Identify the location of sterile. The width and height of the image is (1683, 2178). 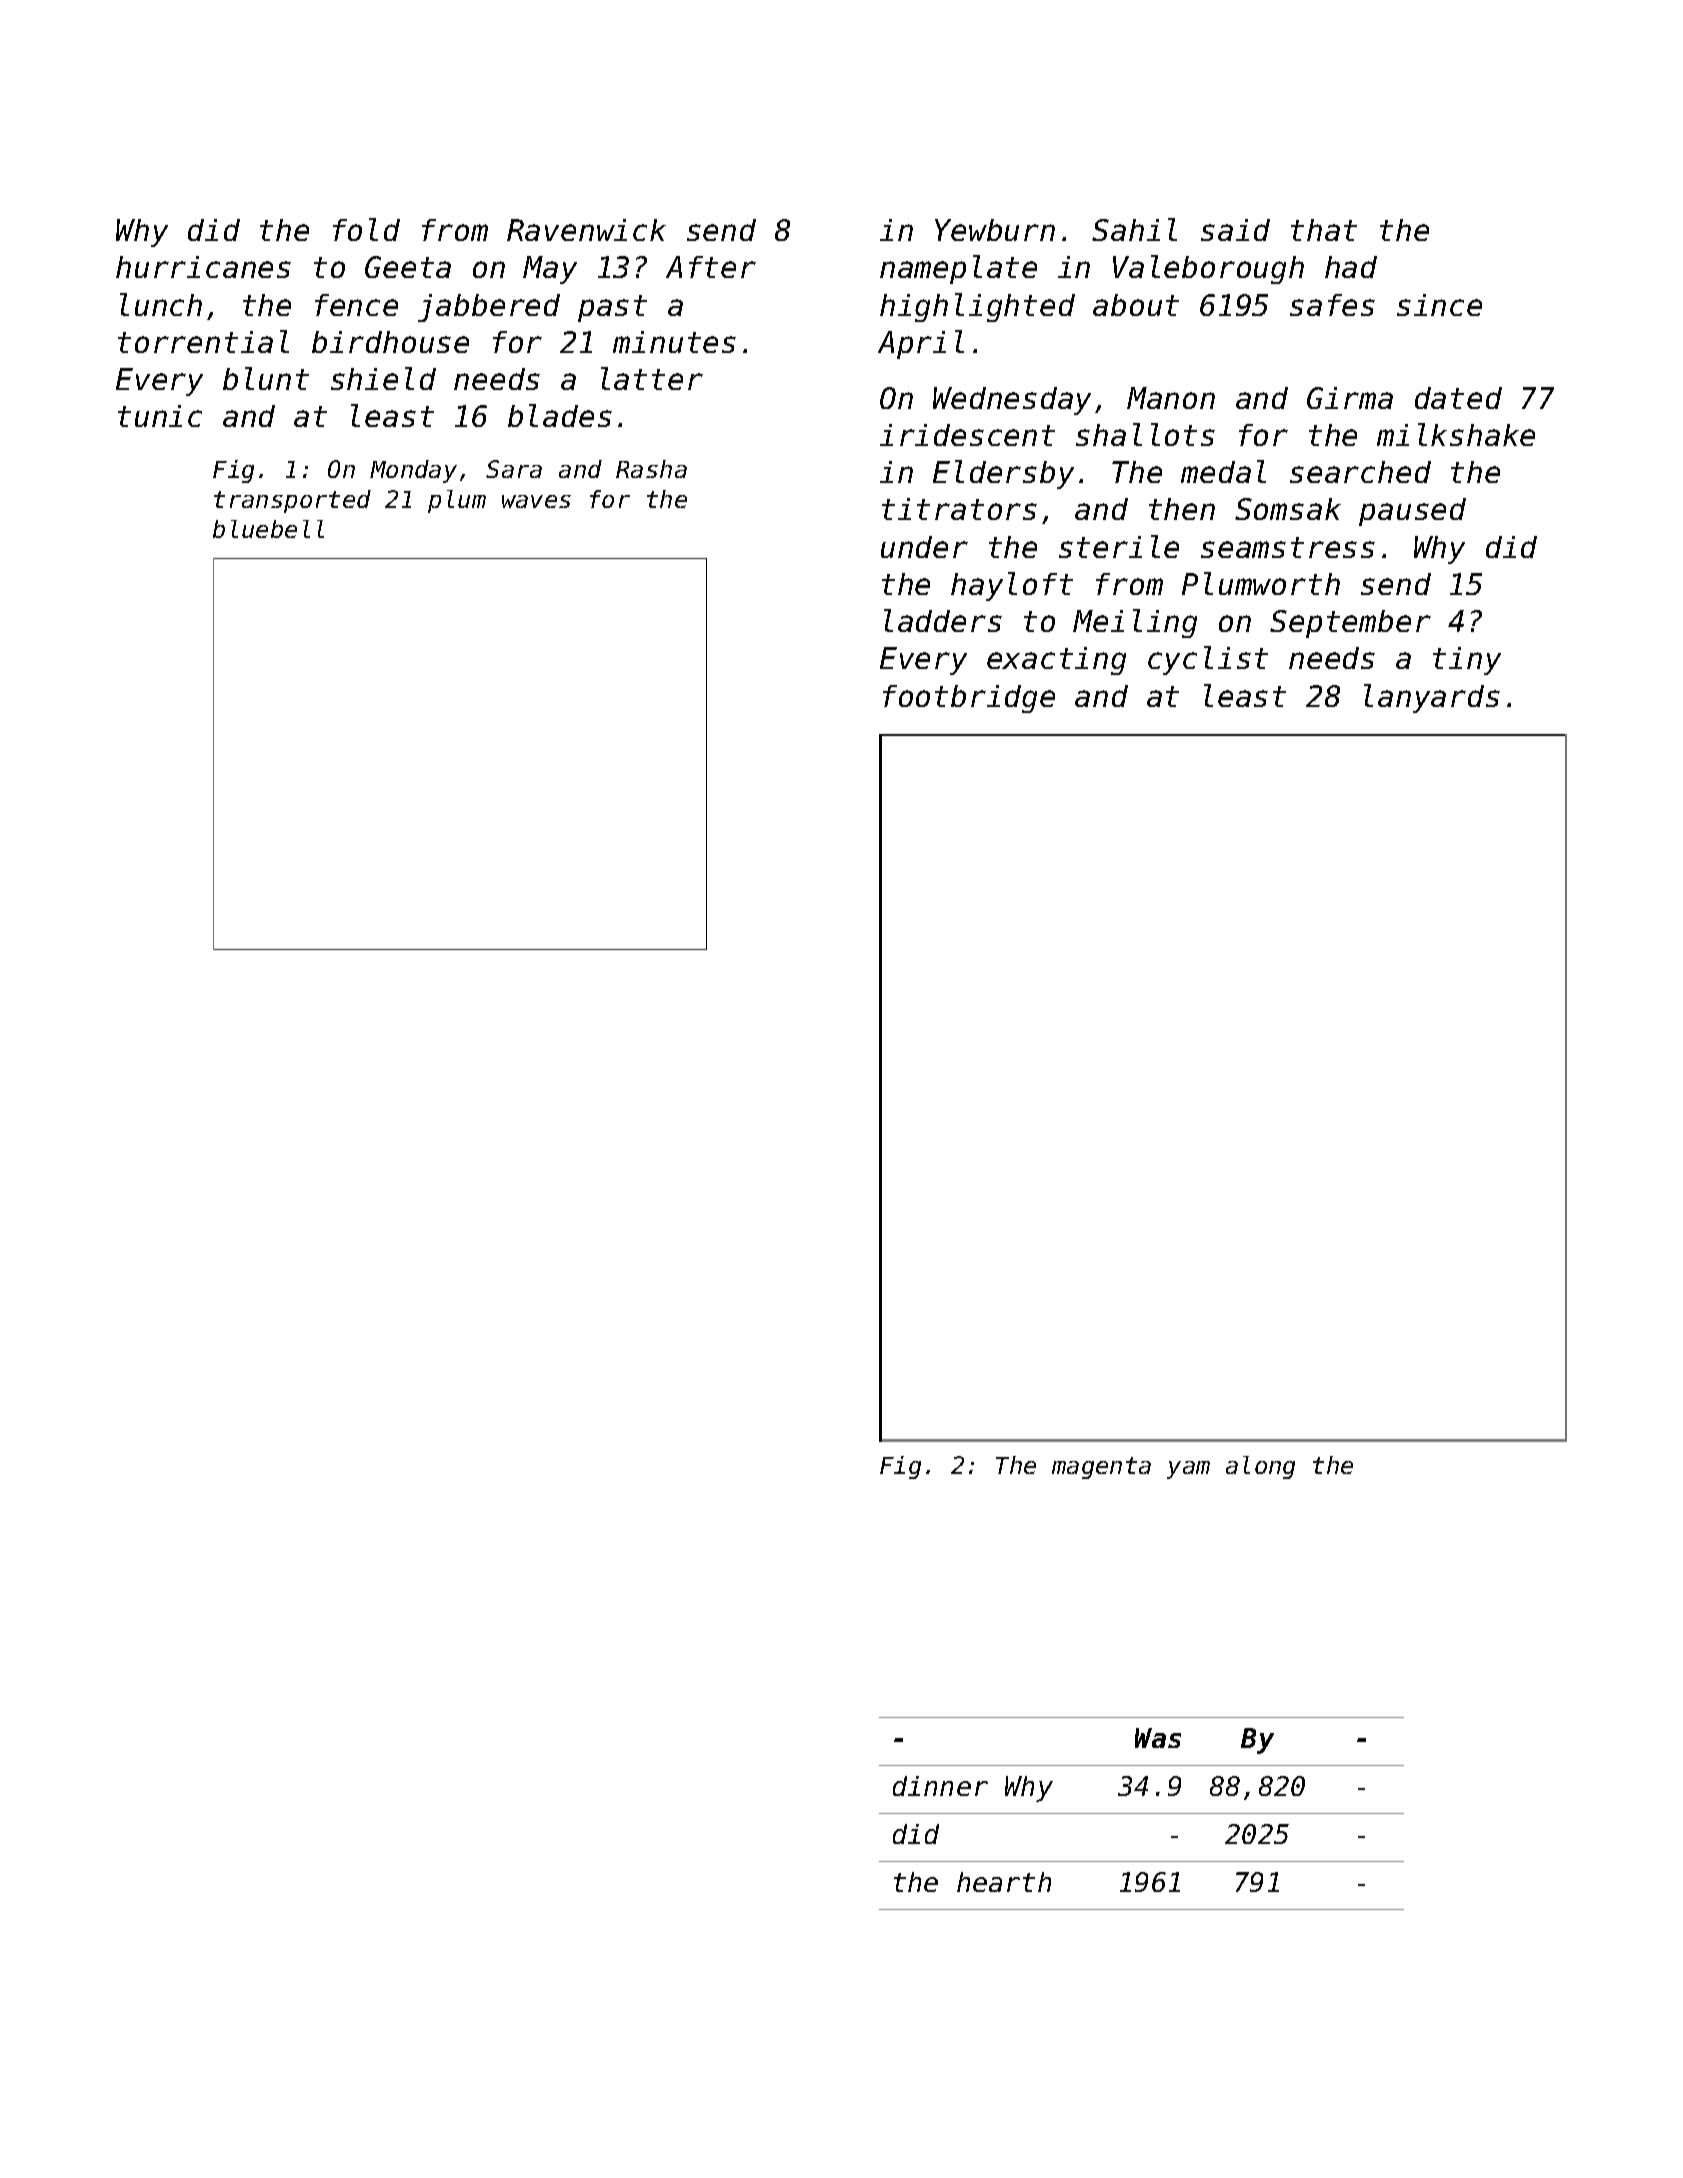
(1119, 546).
